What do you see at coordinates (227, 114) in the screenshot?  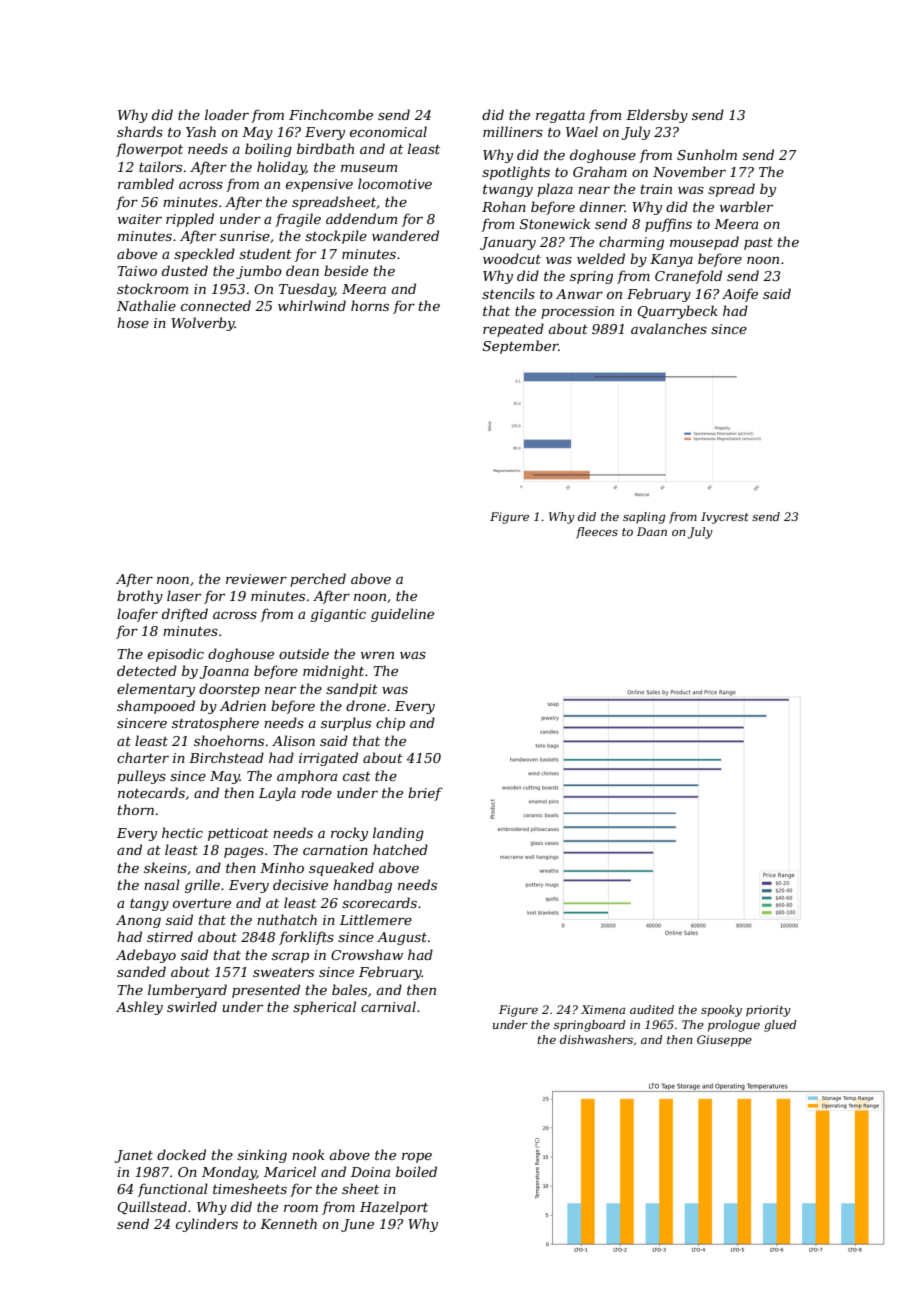 I see `loader` at bounding box center [227, 114].
